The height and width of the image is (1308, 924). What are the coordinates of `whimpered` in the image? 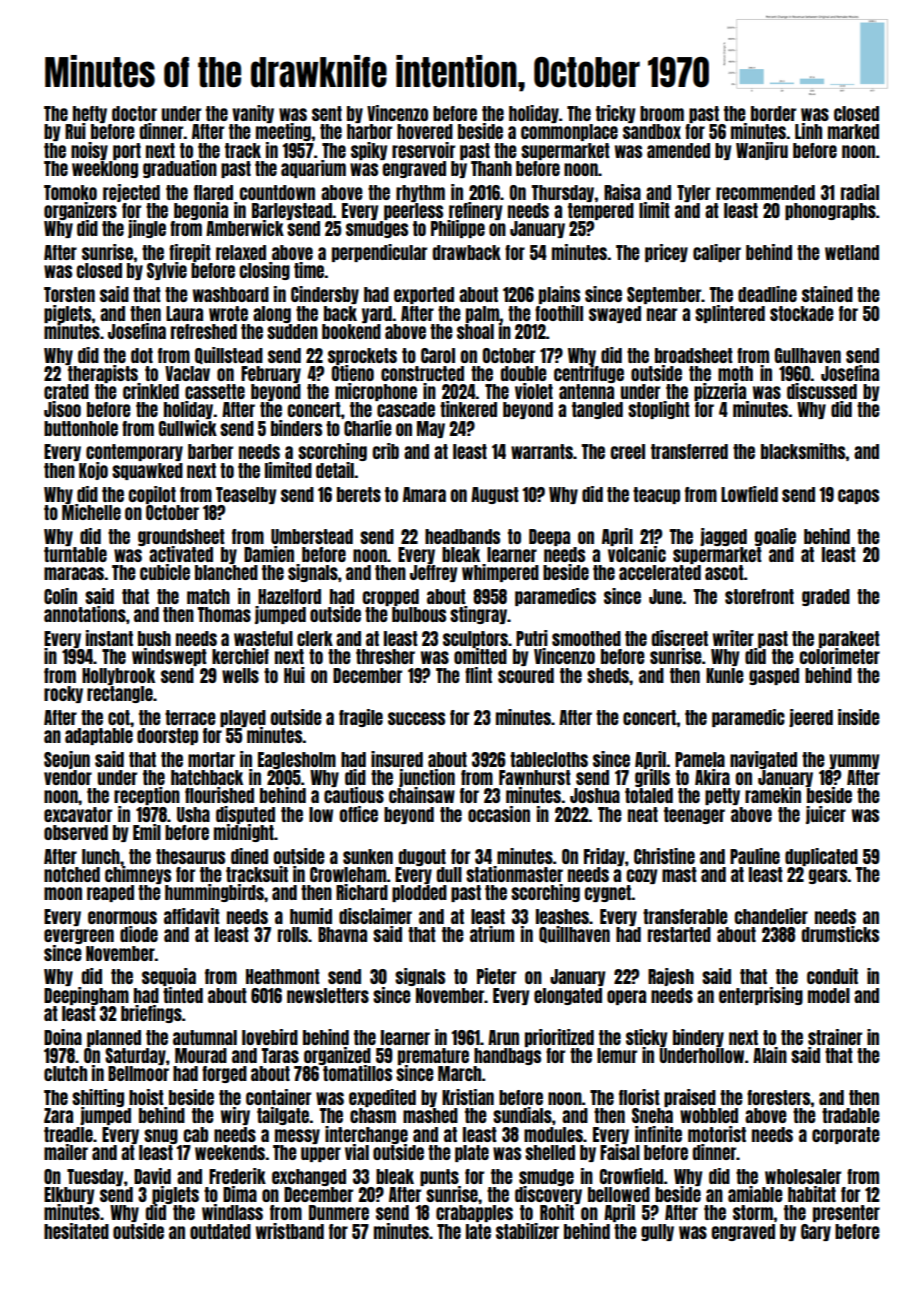 It's located at (500, 573).
